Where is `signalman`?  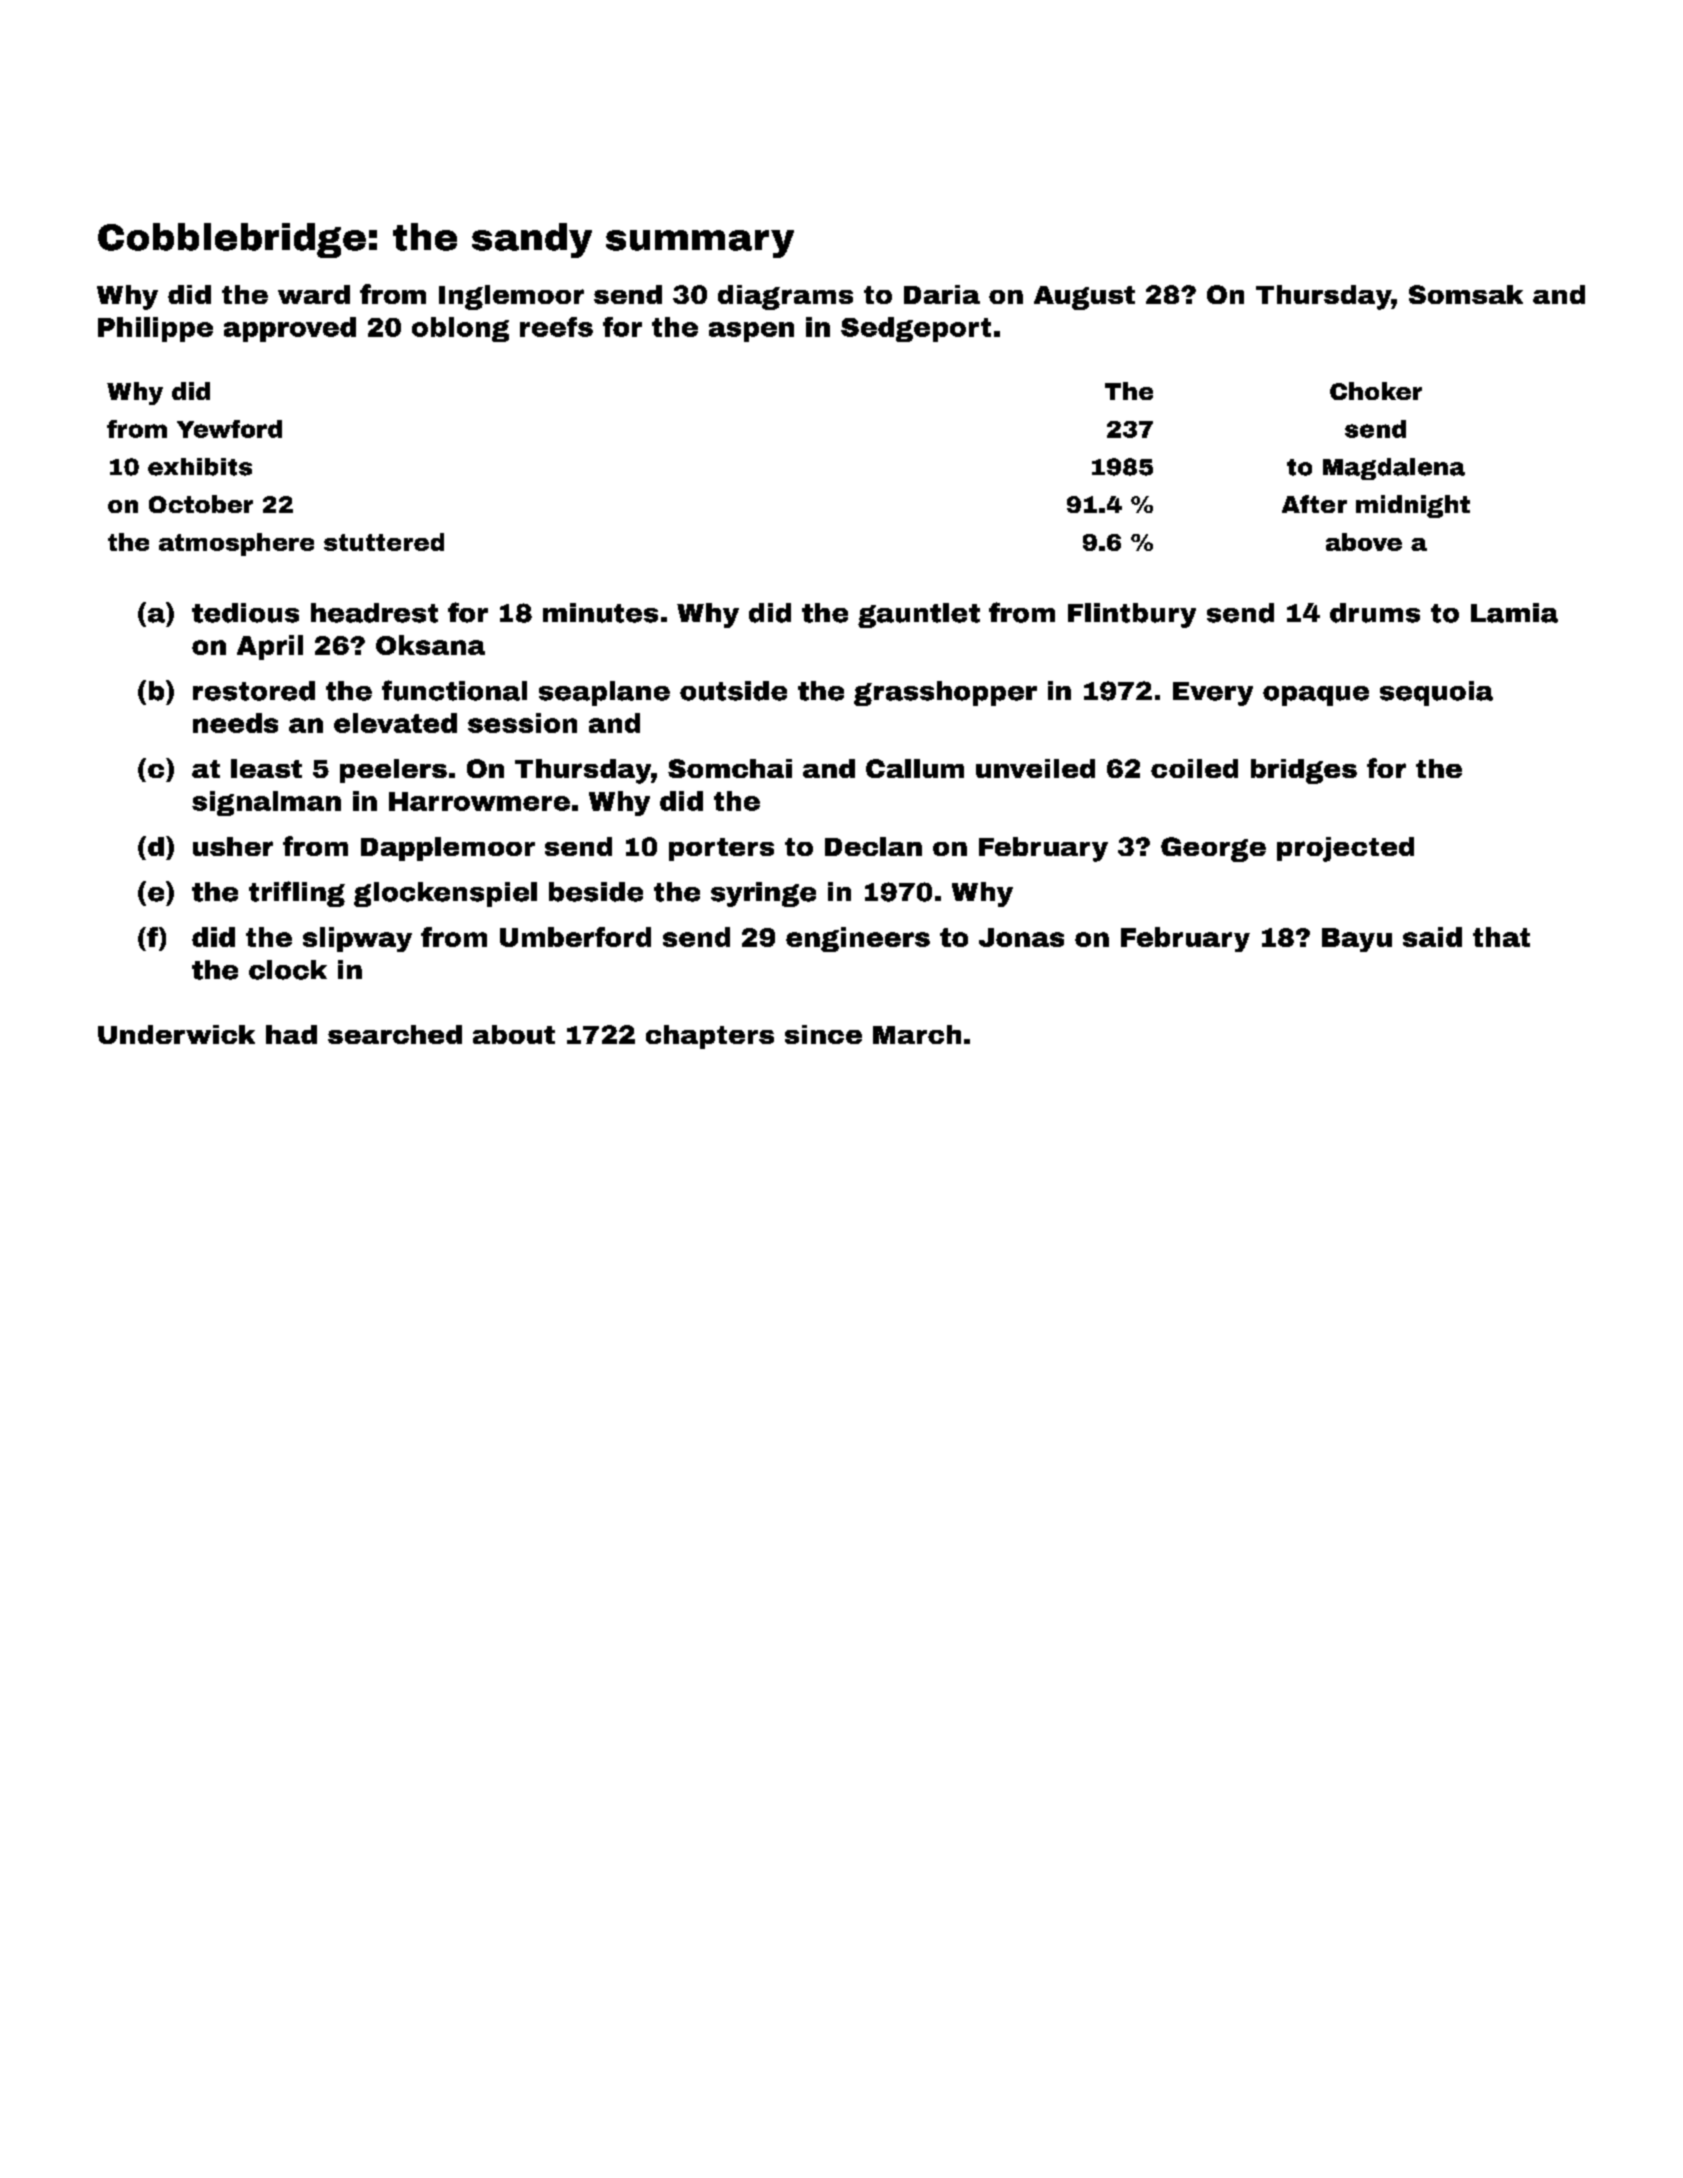 signalman is located at coordinates (266, 803).
